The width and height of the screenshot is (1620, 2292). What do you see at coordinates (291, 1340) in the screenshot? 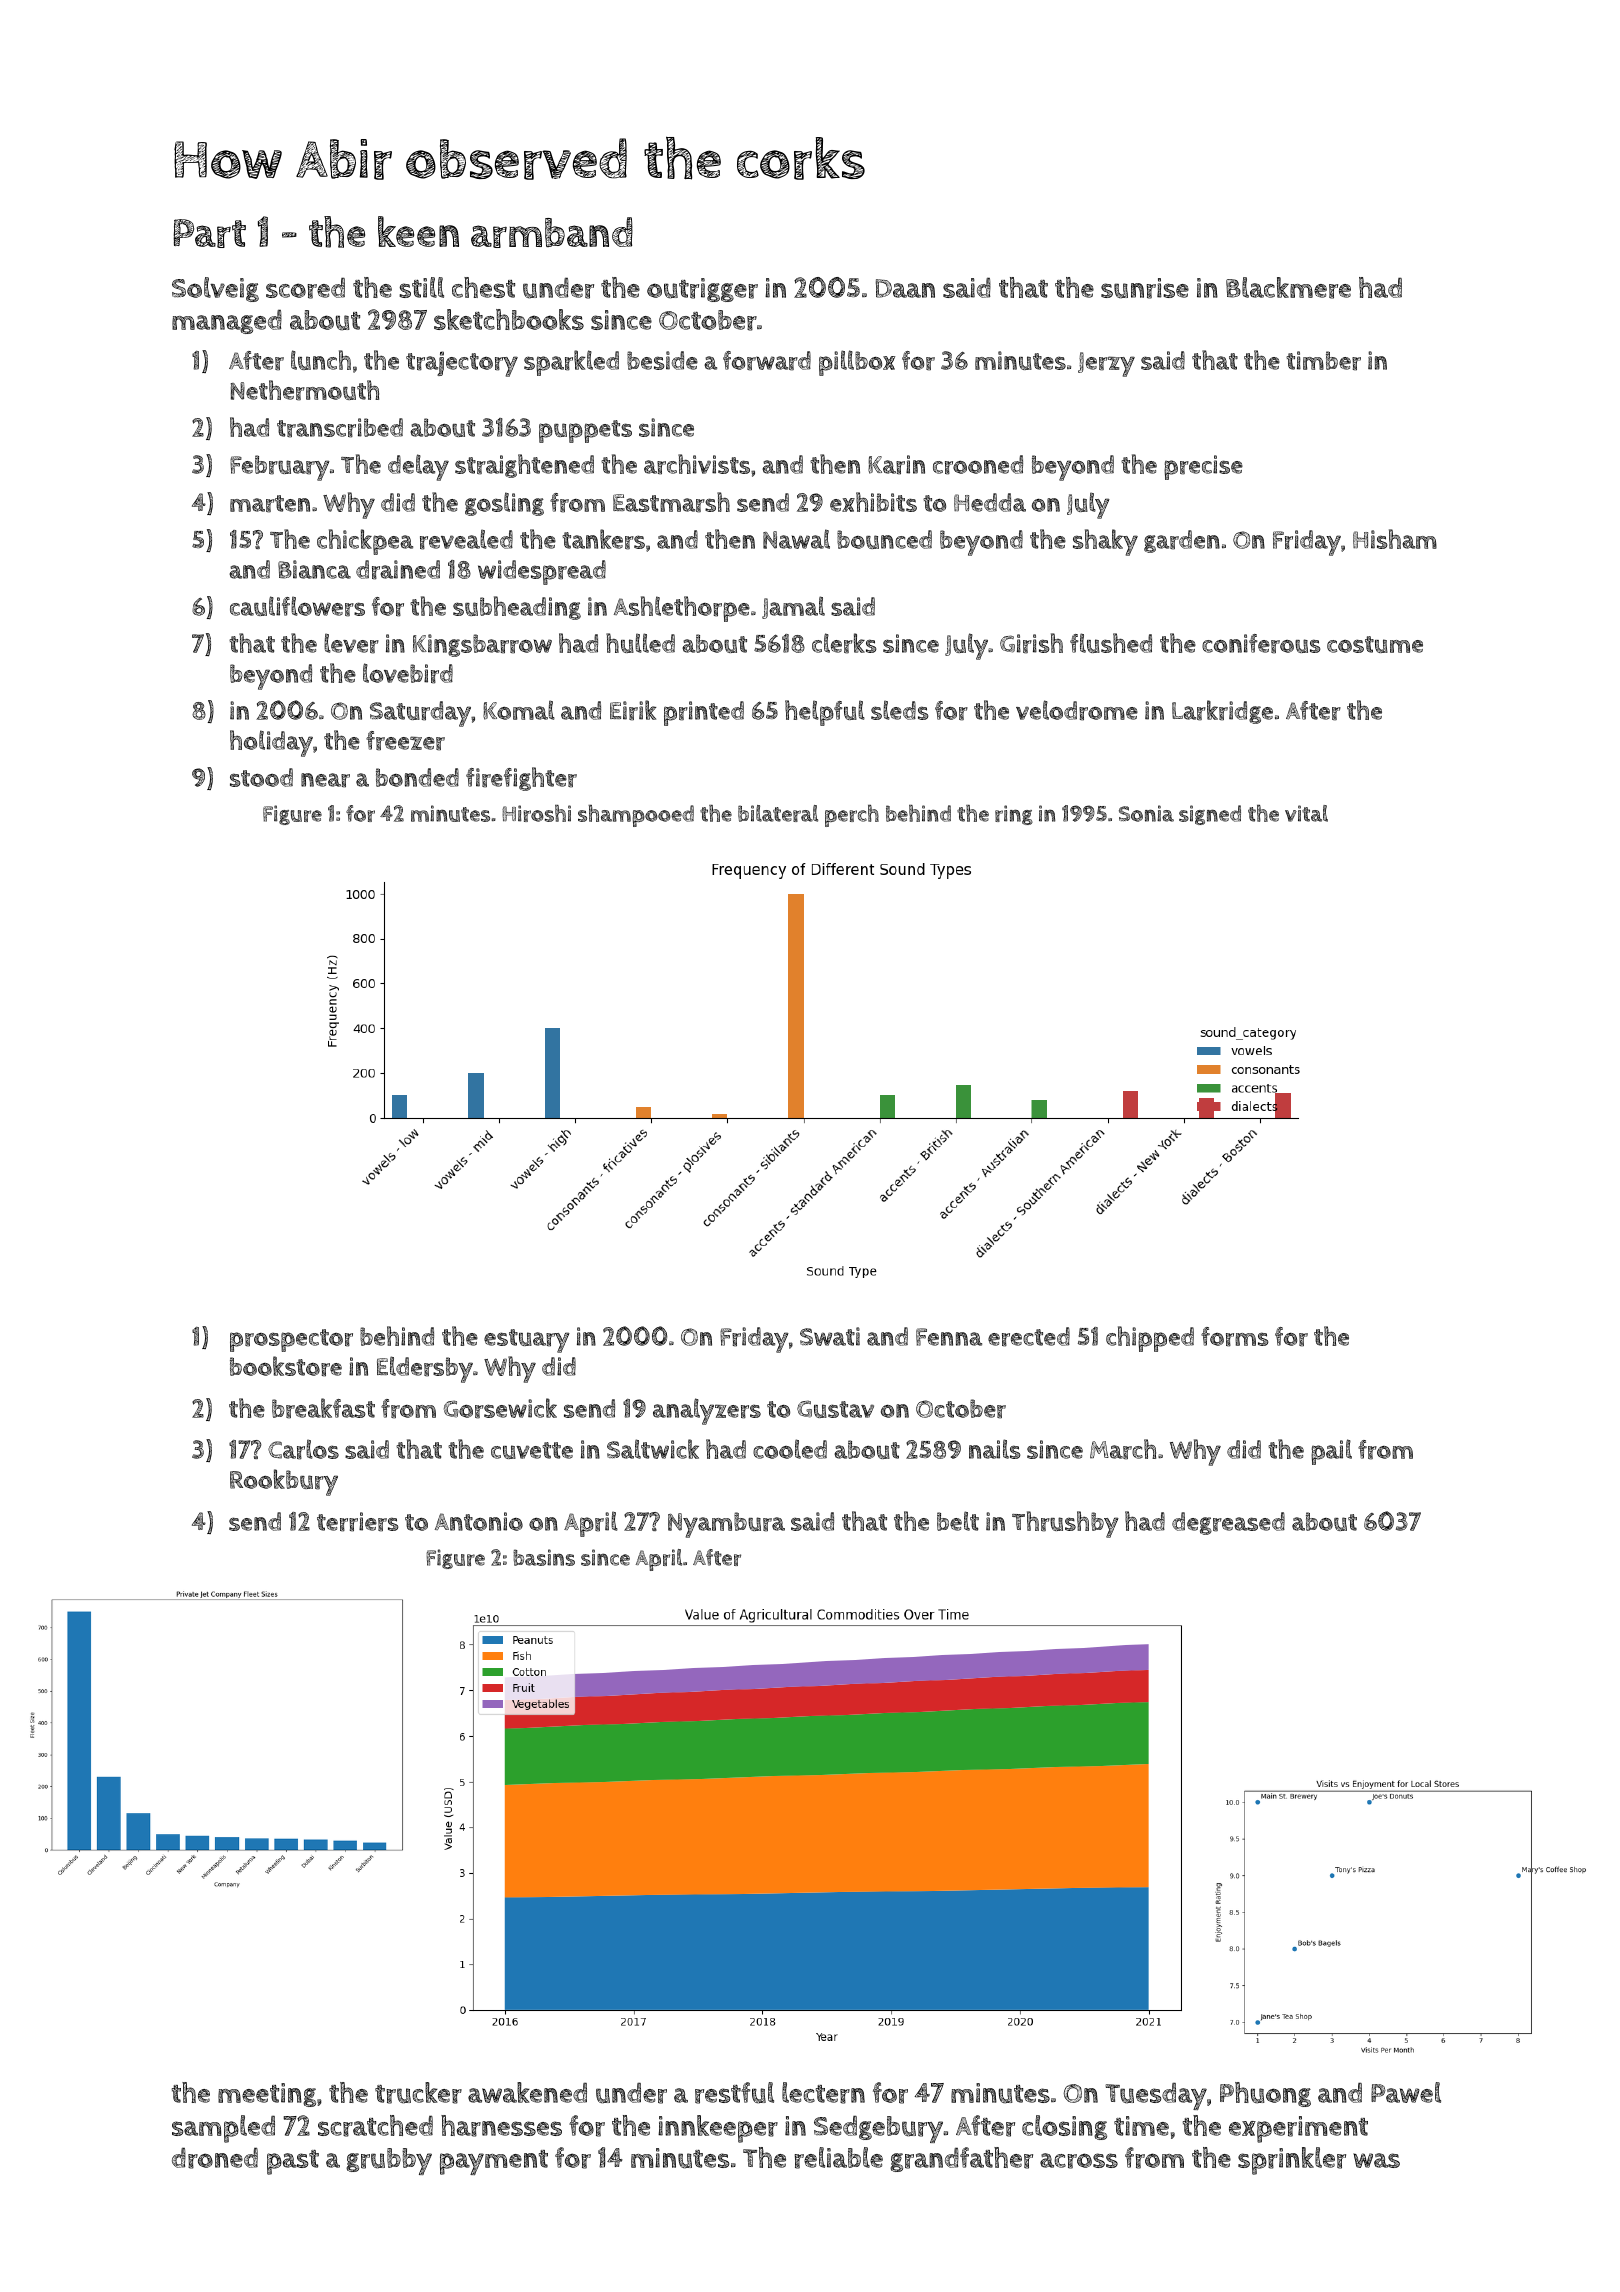
I see `prospector` at bounding box center [291, 1340].
